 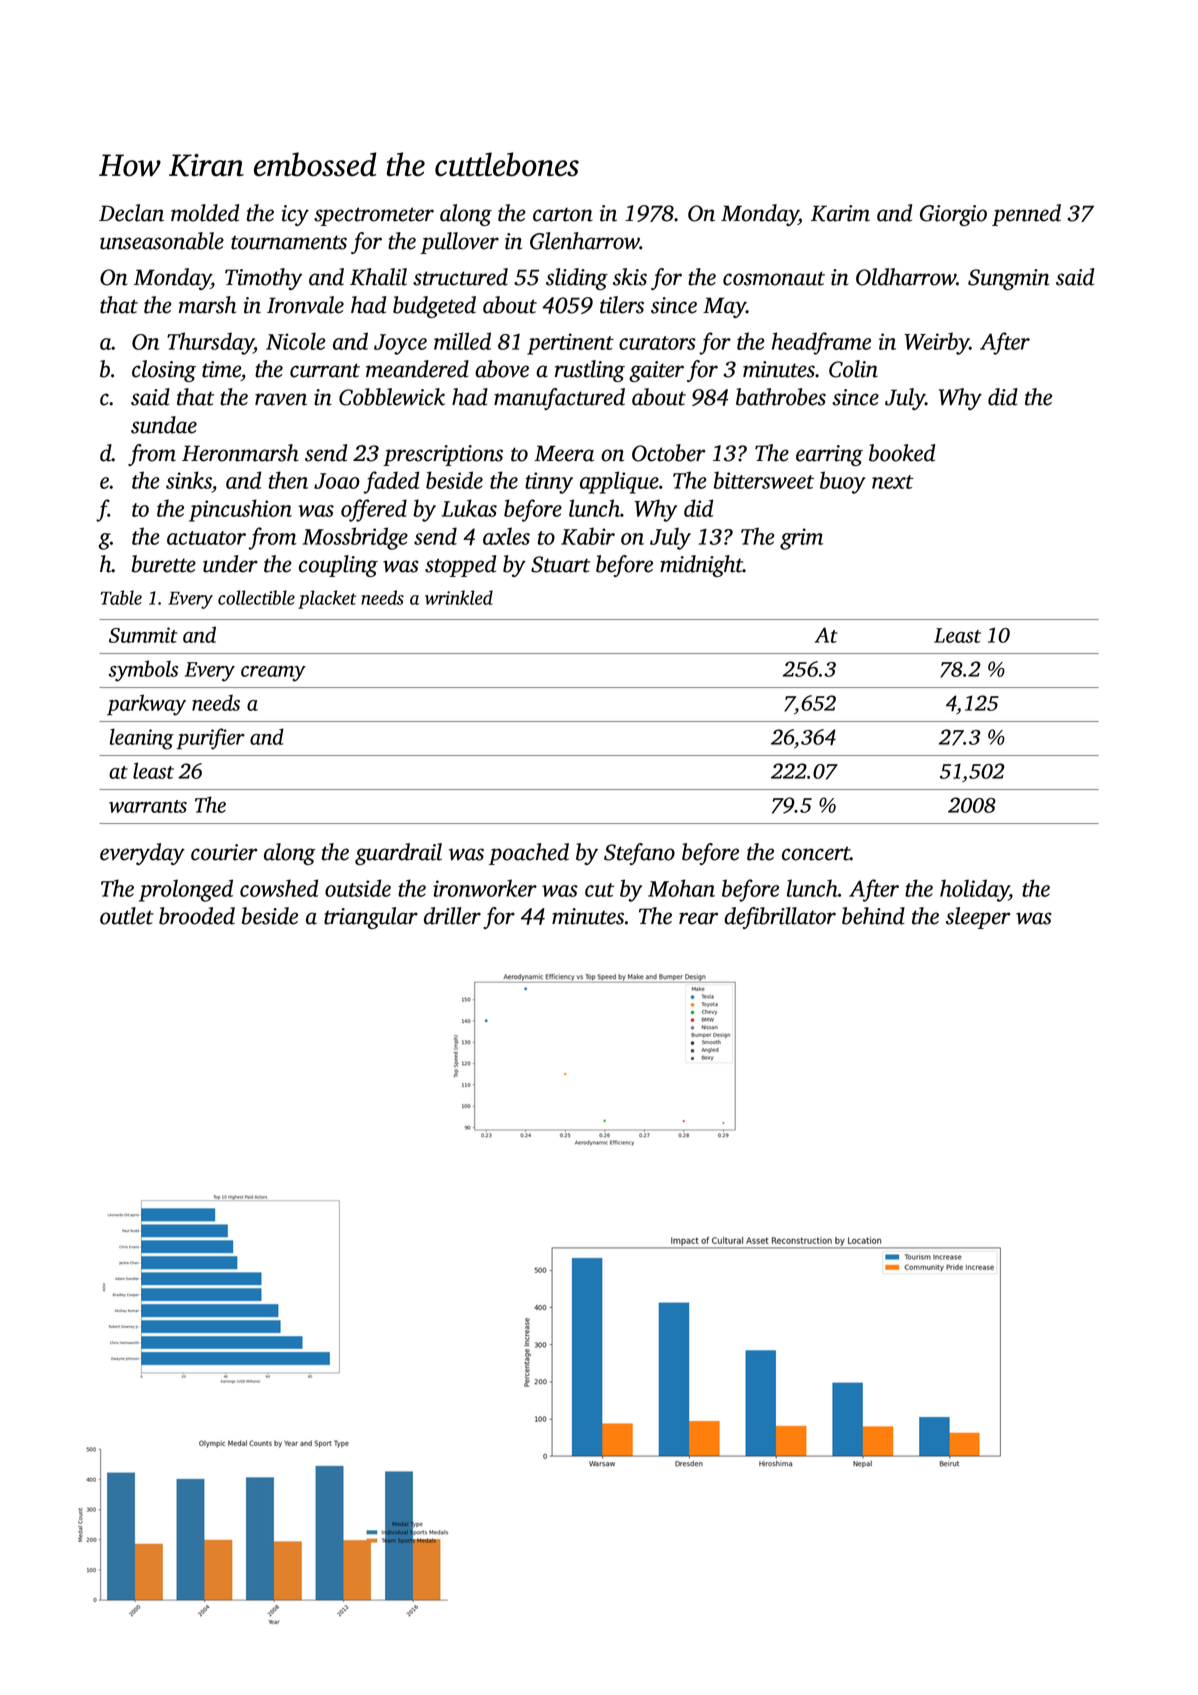 I want to click on Declan, so click(x=131, y=213).
